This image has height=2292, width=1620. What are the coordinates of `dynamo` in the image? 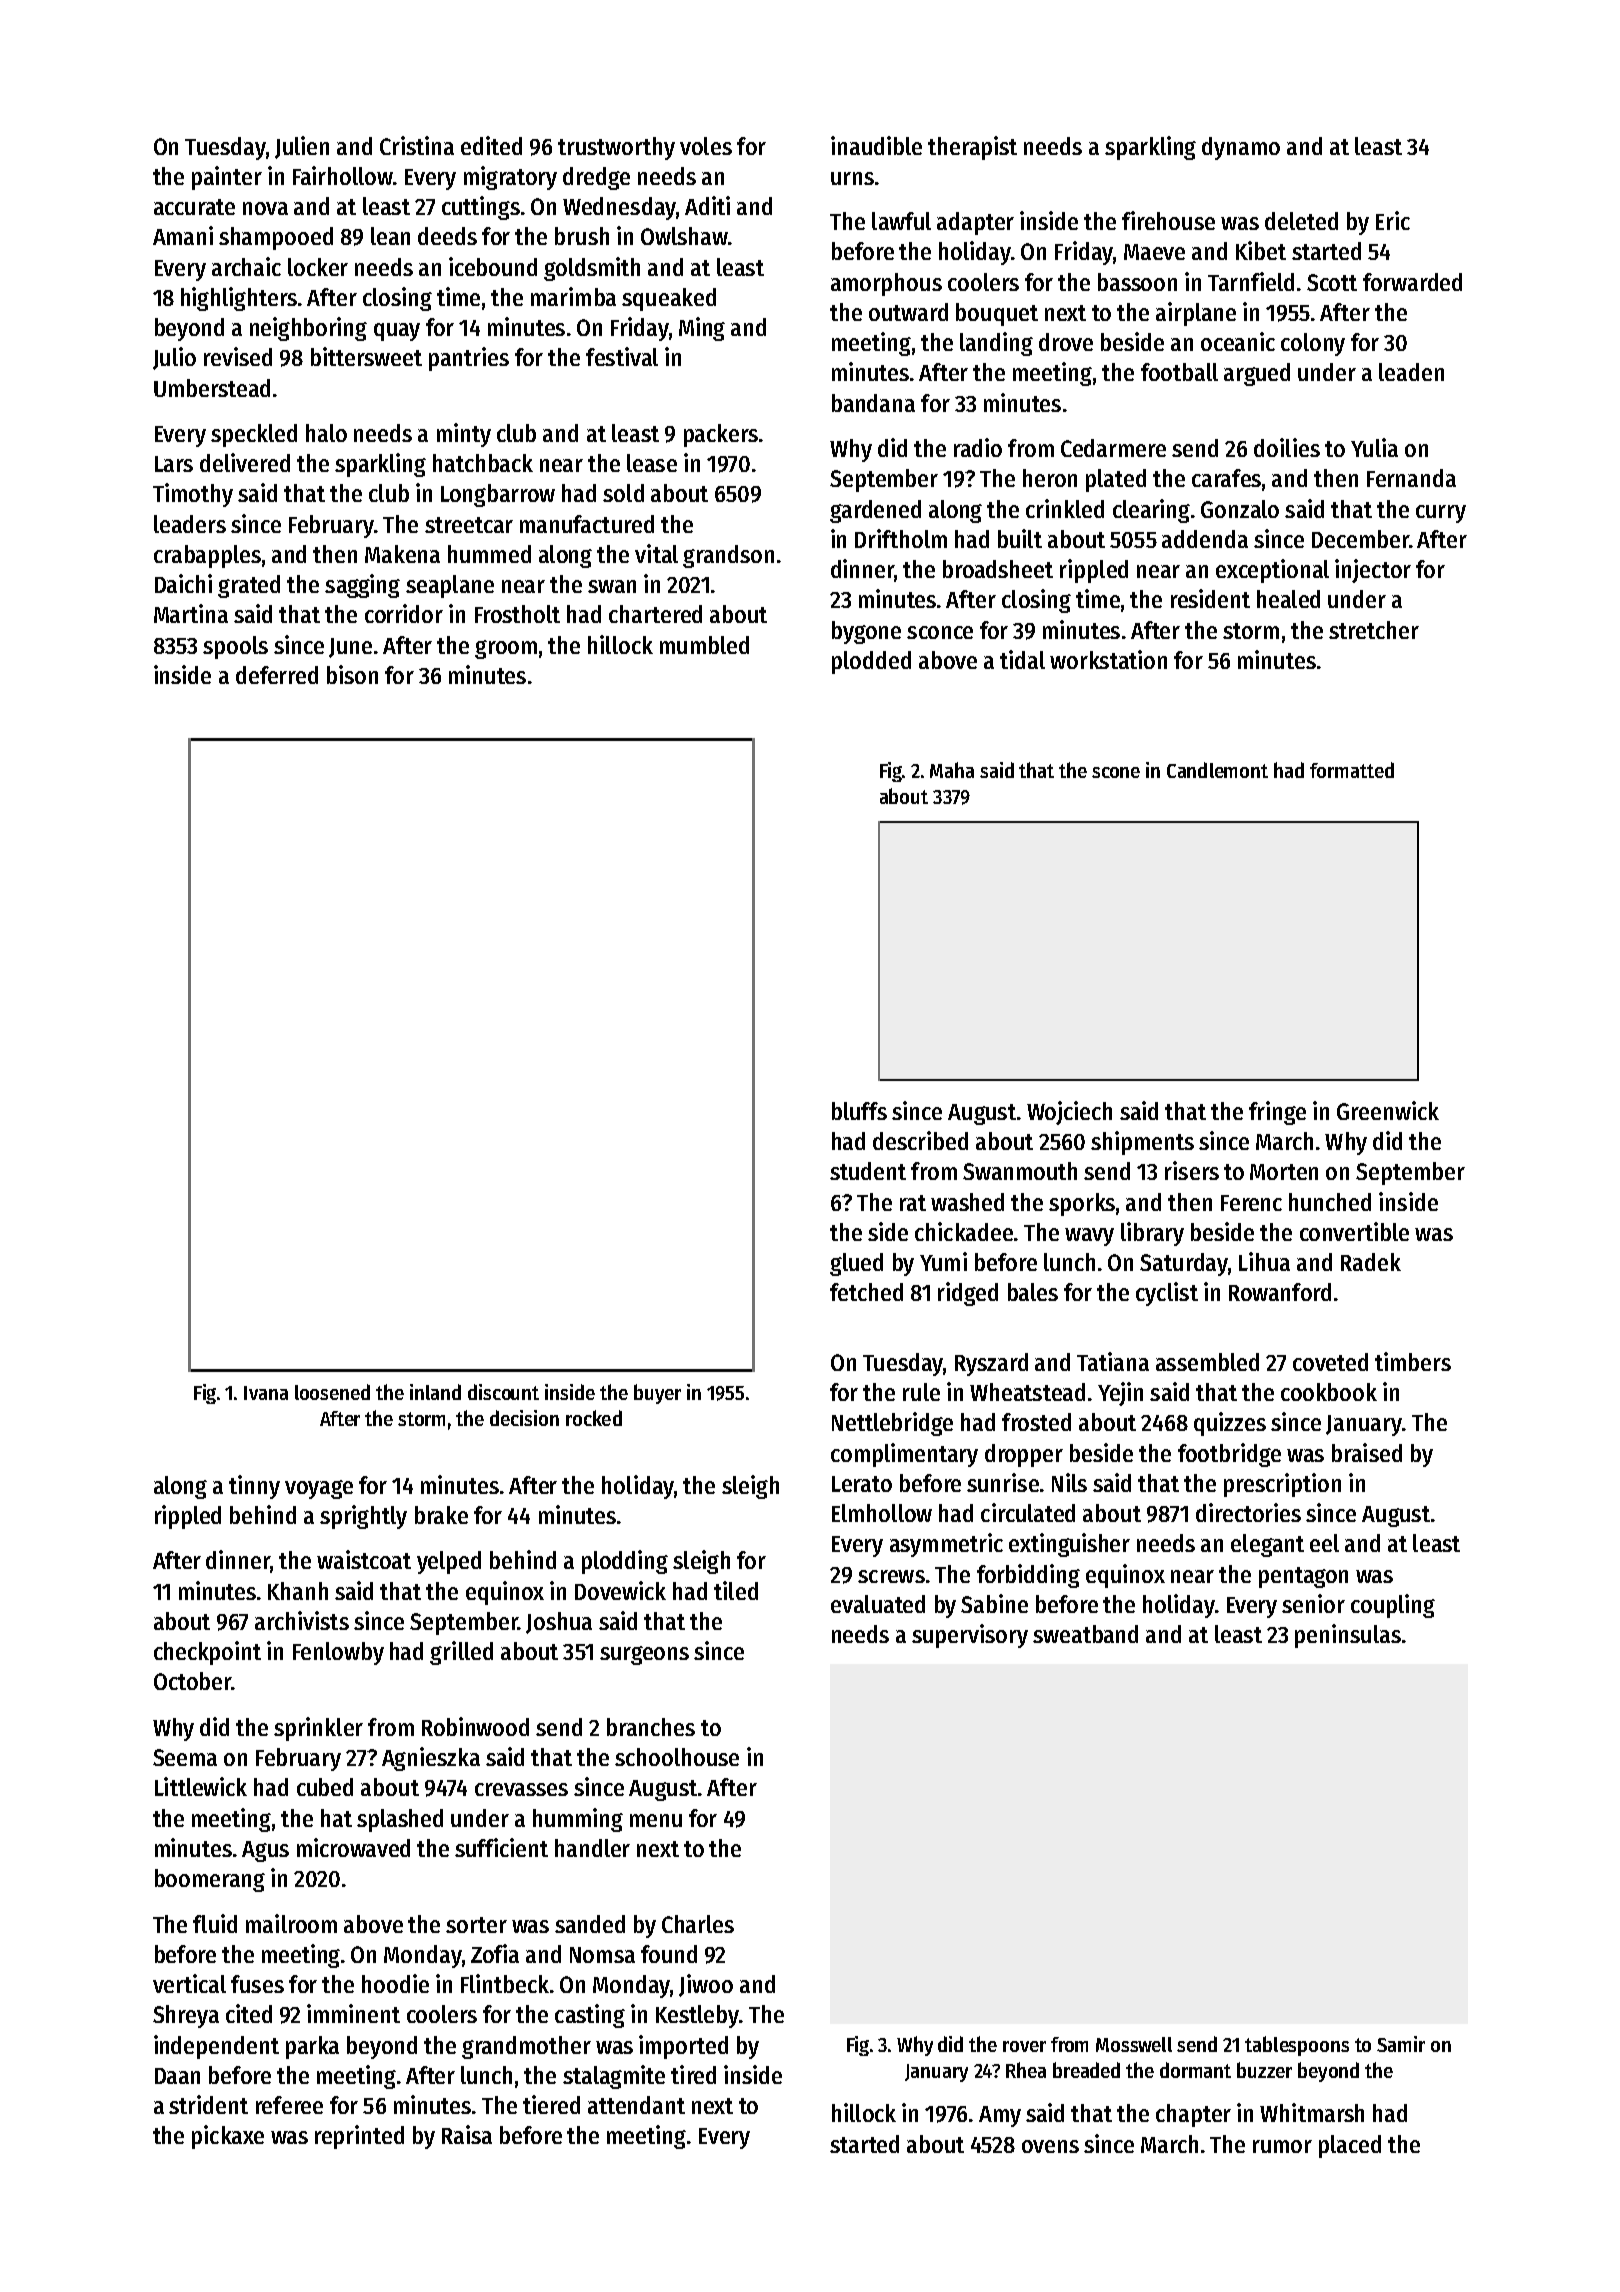 It's located at (1241, 148).
